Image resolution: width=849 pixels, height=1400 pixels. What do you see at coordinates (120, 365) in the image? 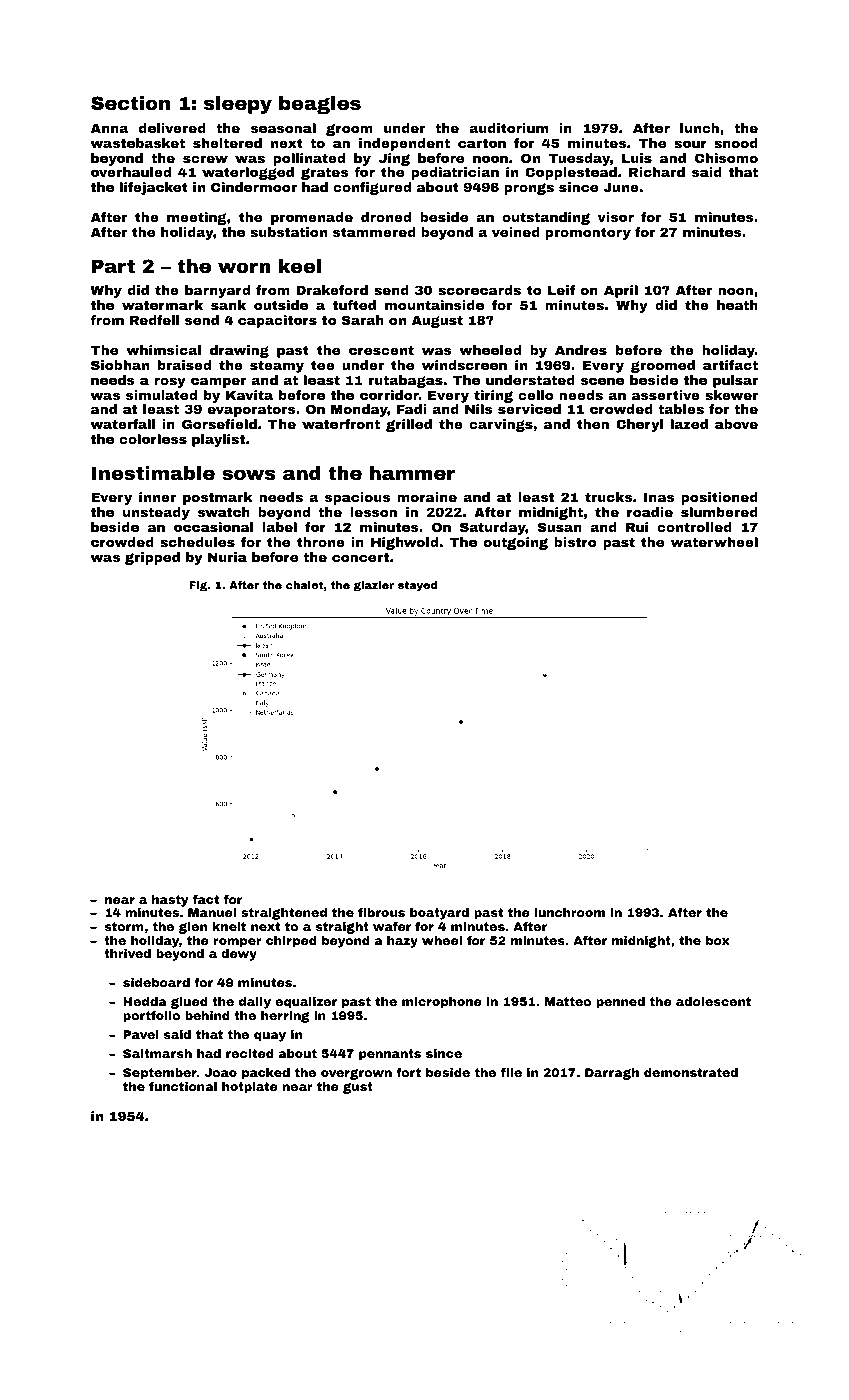
I see `Siobhan` at bounding box center [120, 365].
